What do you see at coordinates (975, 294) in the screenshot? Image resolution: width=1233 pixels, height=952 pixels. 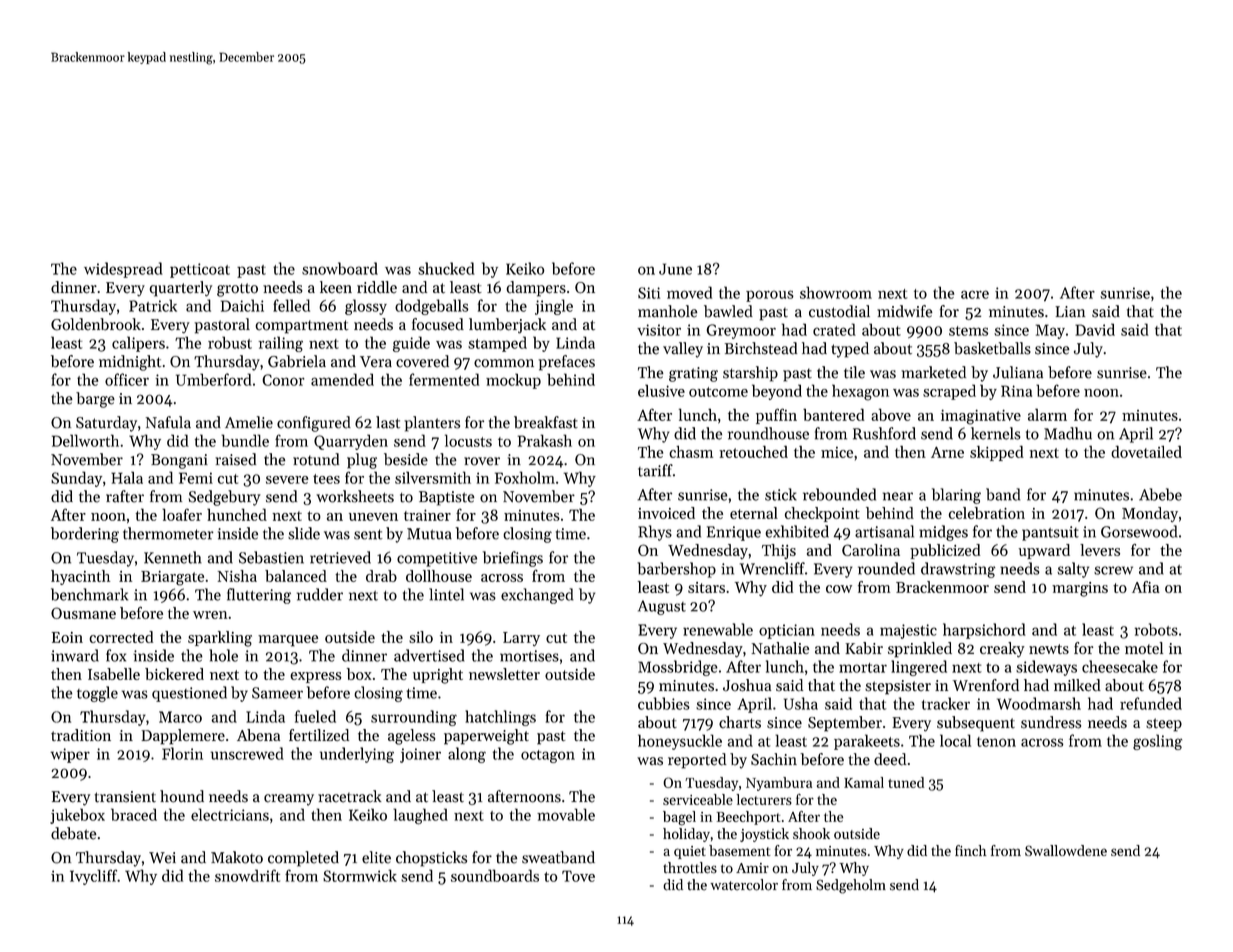 I see `acre` at bounding box center [975, 294].
